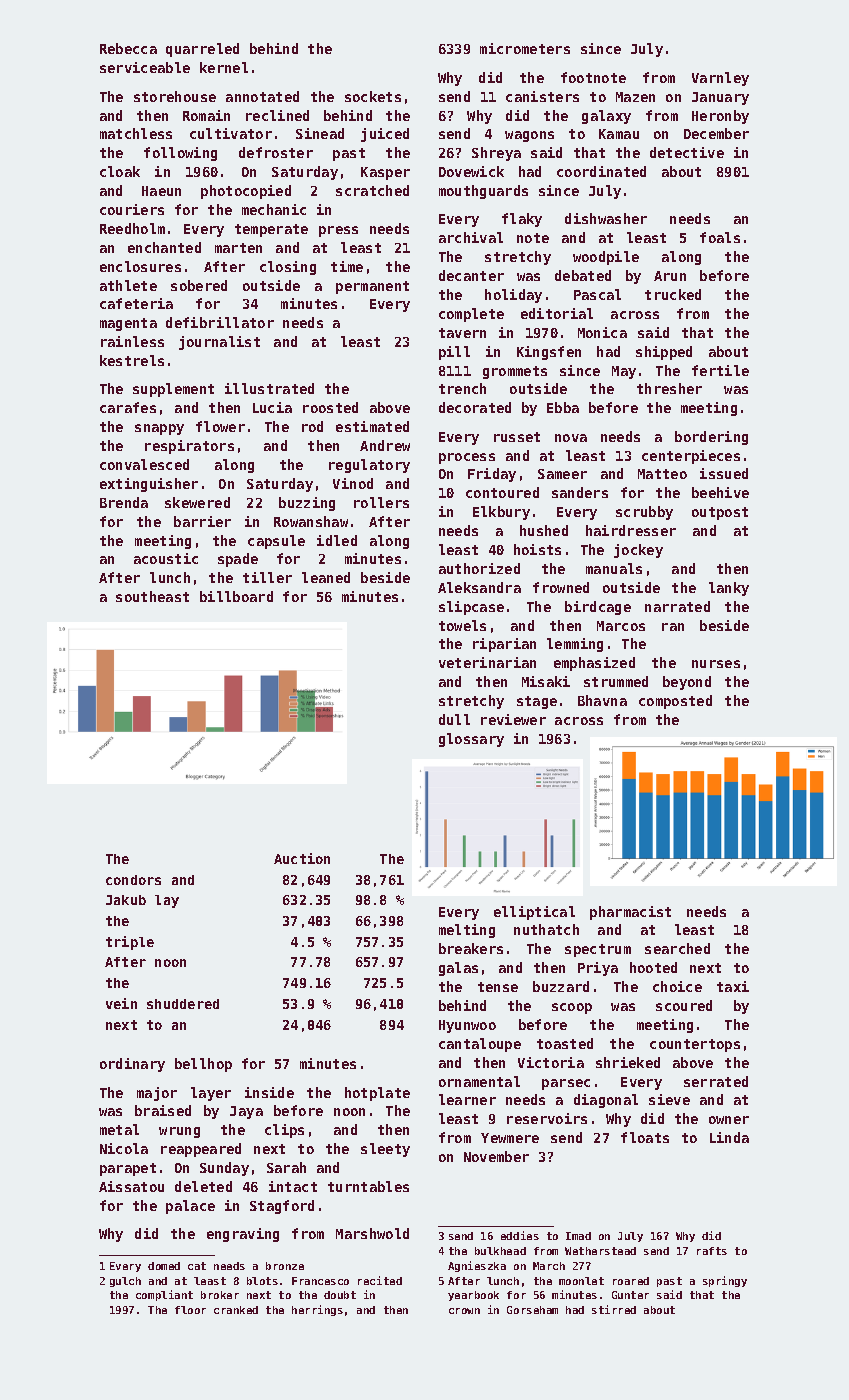 The image size is (849, 1400). What do you see at coordinates (687, 683) in the document?
I see `beyond` at bounding box center [687, 683].
